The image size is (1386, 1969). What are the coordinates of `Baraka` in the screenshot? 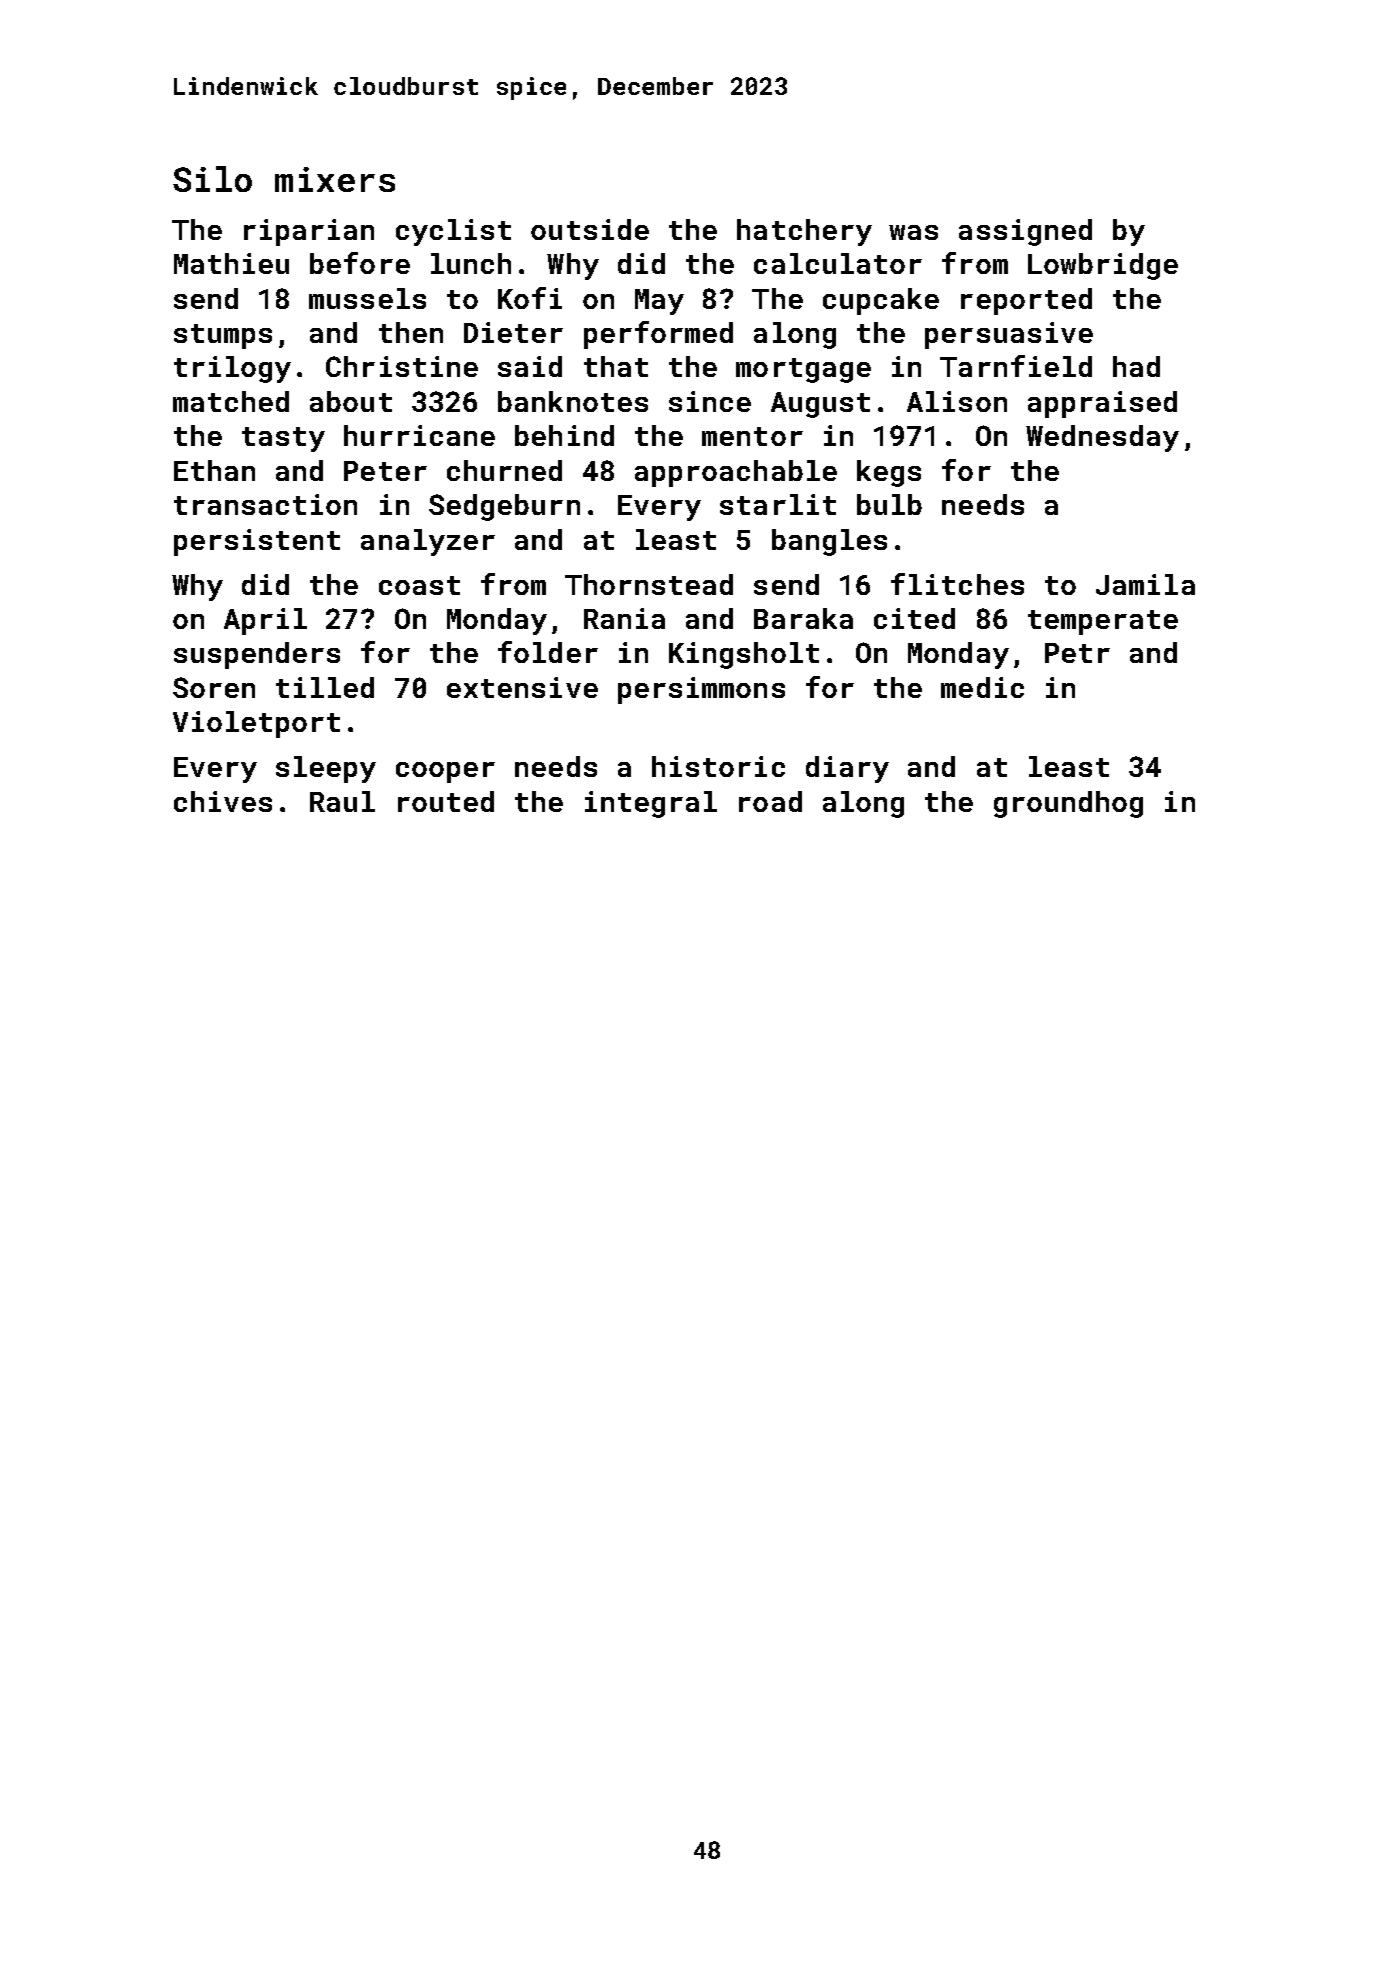 It's located at (803, 618).
